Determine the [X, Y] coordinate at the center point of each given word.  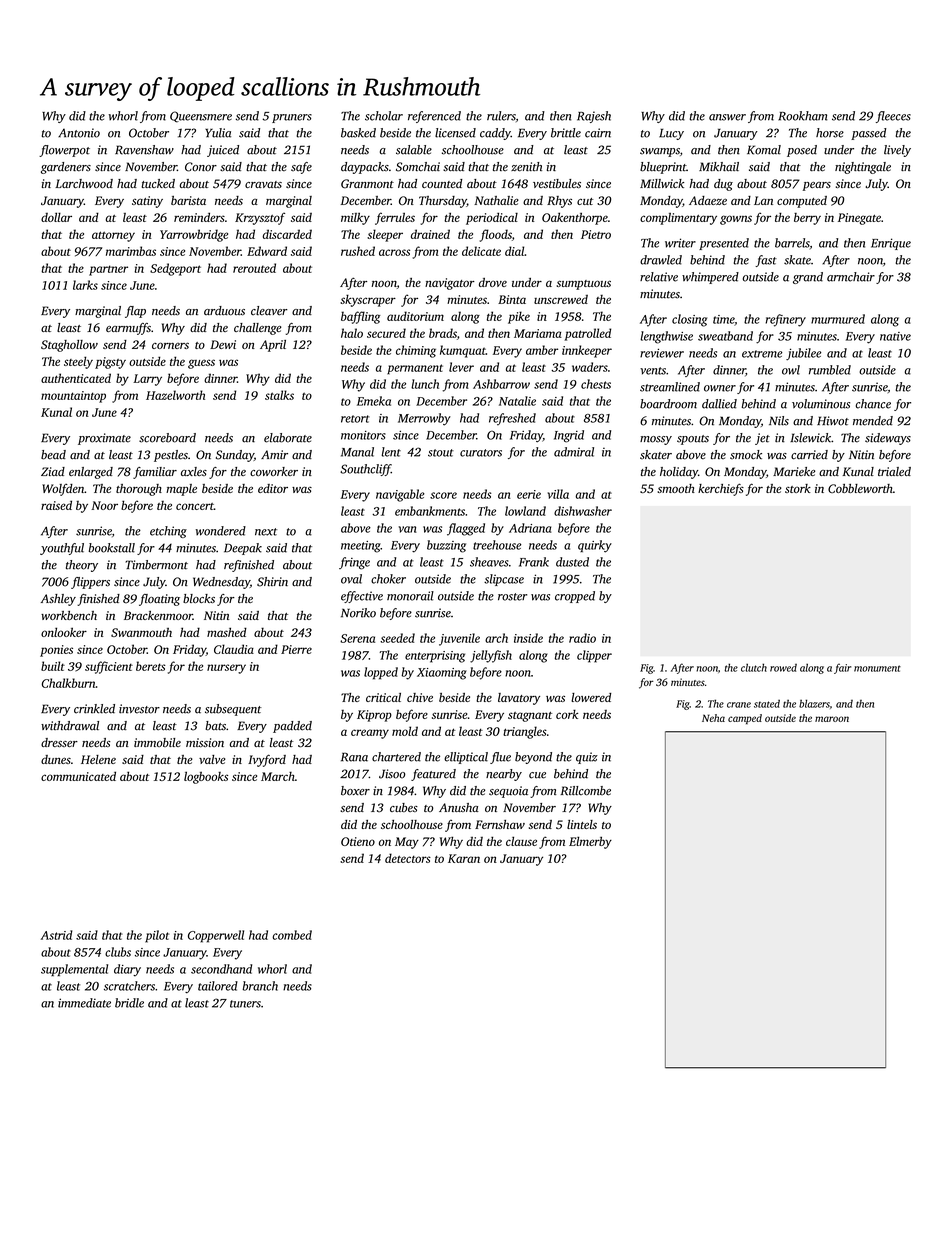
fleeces [893, 117]
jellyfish [491, 656]
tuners [245, 1004]
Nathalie [496, 200]
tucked [158, 183]
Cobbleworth [860, 488]
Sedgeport [175, 269]
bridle [129, 1003]
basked [358, 133]
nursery [226, 669]
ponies [56, 651]
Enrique [891, 244]
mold [405, 731]
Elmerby [590, 843]
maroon [832, 719]
